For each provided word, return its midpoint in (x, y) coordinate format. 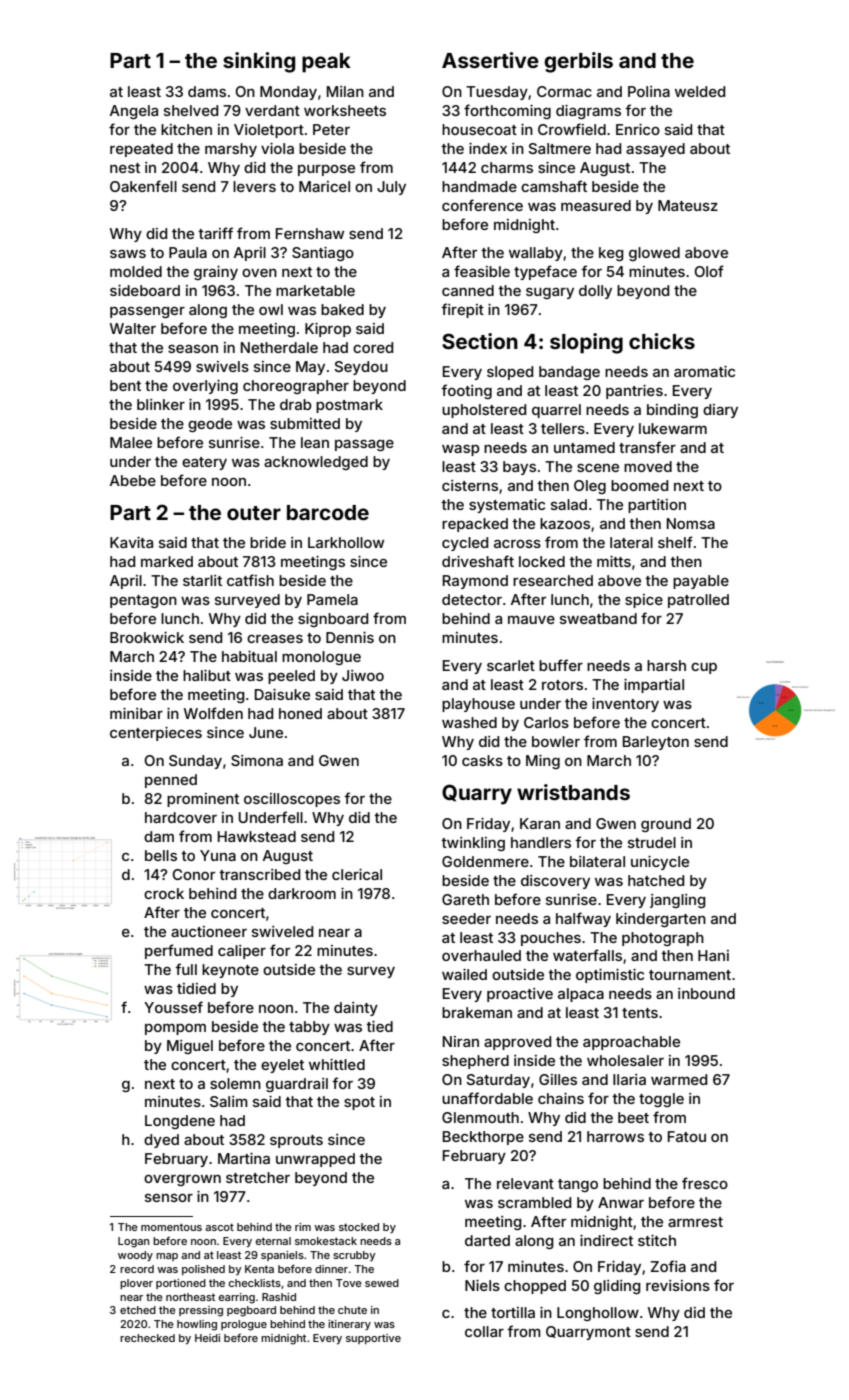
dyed (161, 1141)
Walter (133, 328)
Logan (133, 1242)
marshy (231, 150)
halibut (207, 675)
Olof (709, 271)
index (488, 148)
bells (161, 855)
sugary (550, 293)
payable (701, 582)
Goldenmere (485, 861)
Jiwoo (363, 675)
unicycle (660, 863)
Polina (649, 91)
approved (517, 1043)
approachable (631, 1043)
